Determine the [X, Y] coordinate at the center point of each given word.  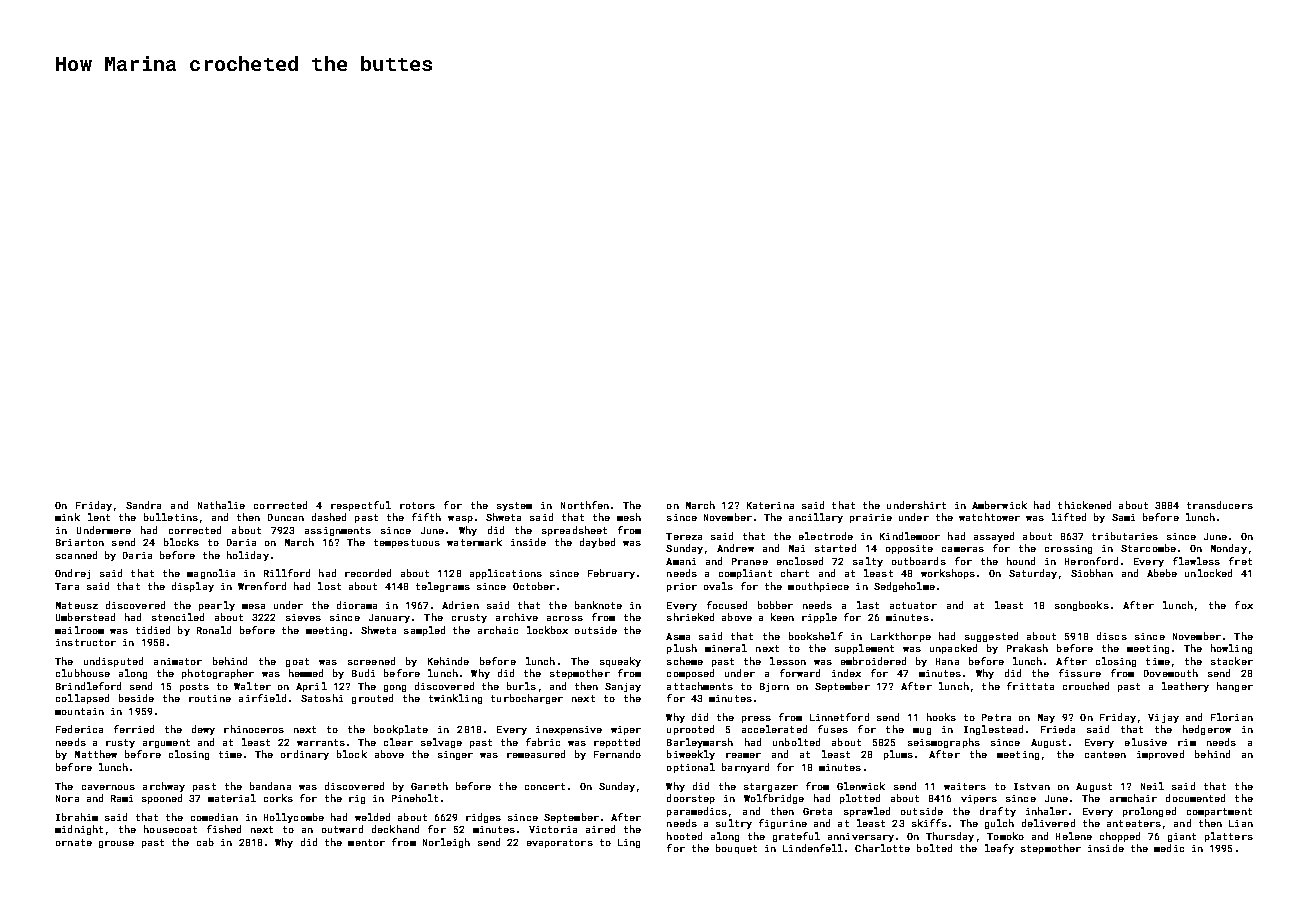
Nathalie [221, 505]
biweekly [691, 755]
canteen [1105, 754]
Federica [79, 729]
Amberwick [999, 505]
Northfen [585, 505]
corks [278, 798]
